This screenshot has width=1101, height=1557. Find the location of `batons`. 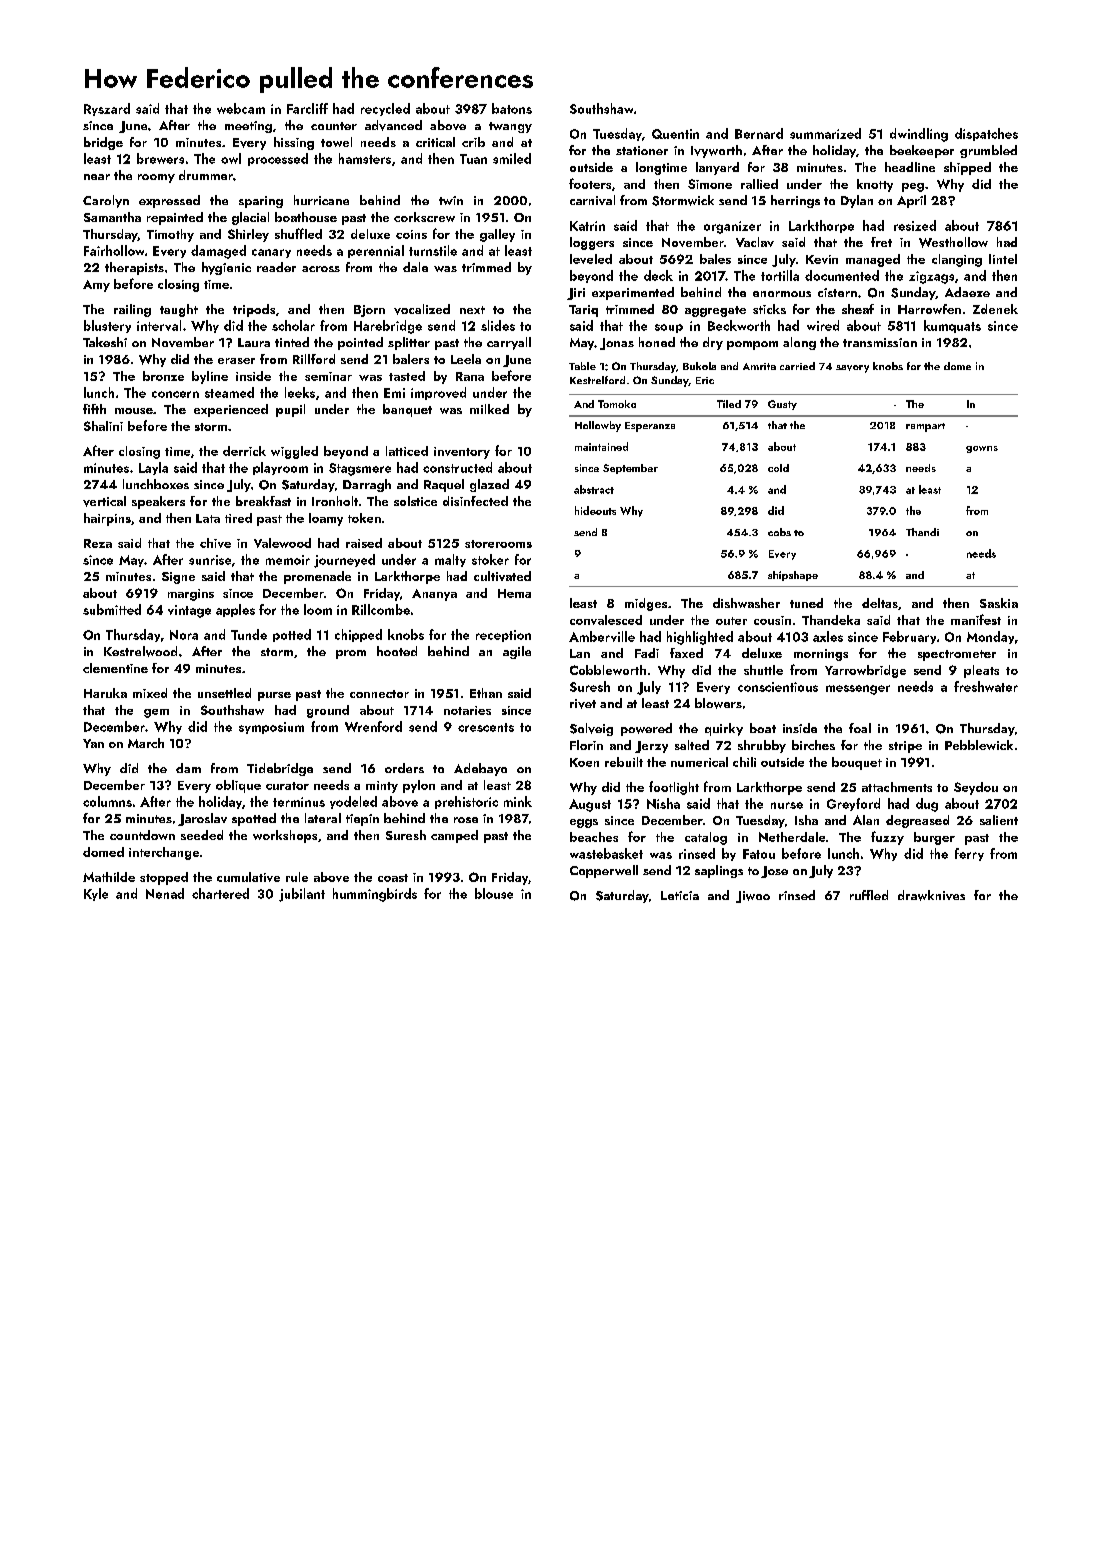

batons is located at coordinates (512, 108).
